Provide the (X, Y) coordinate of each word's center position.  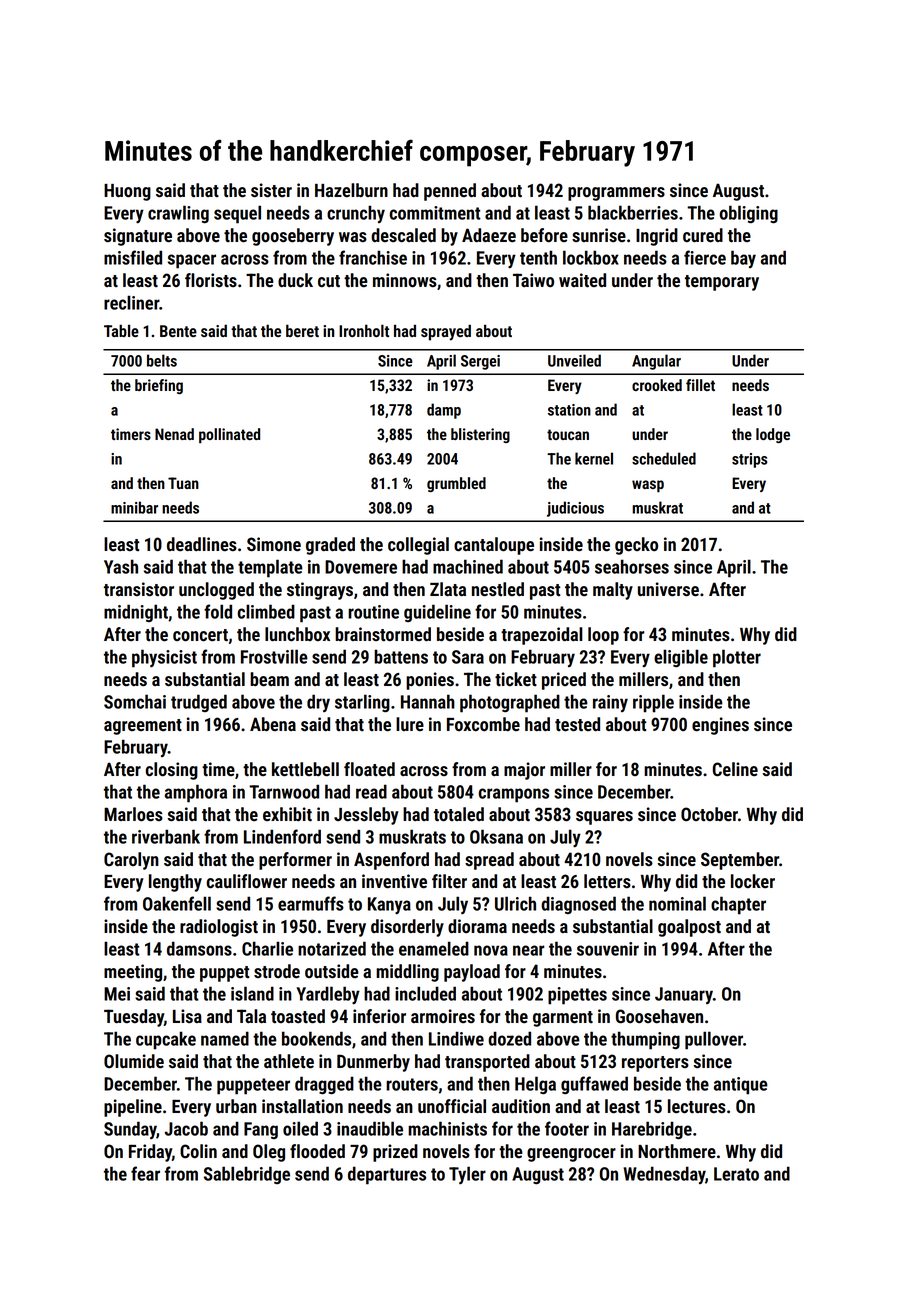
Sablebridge (247, 1175)
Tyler (467, 1175)
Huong (127, 192)
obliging (749, 214)
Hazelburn (351, 190)
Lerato (736, 1174)
